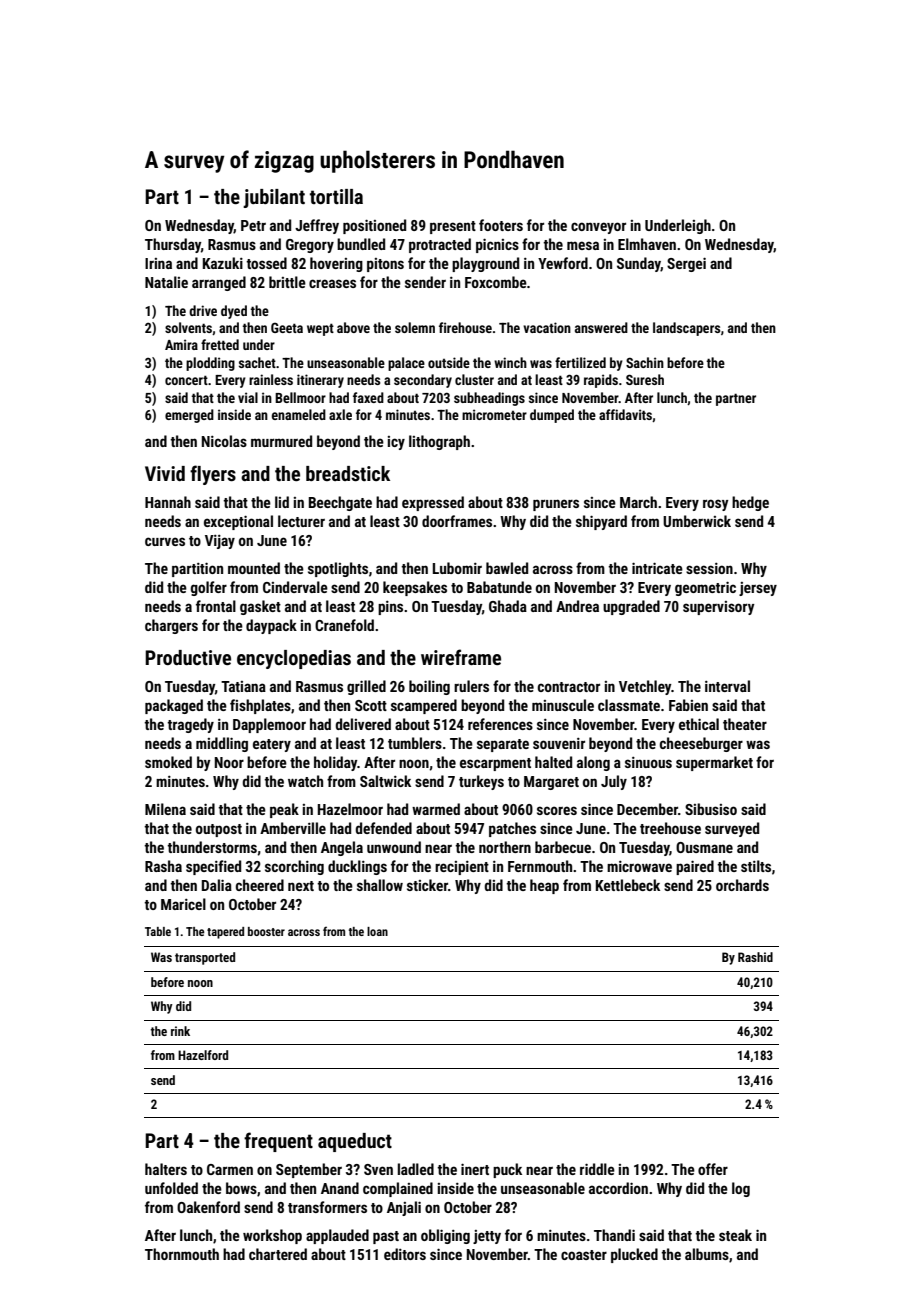 The height and width of the image is (1314, 924). I want to click on September, so click(309, 1170).
